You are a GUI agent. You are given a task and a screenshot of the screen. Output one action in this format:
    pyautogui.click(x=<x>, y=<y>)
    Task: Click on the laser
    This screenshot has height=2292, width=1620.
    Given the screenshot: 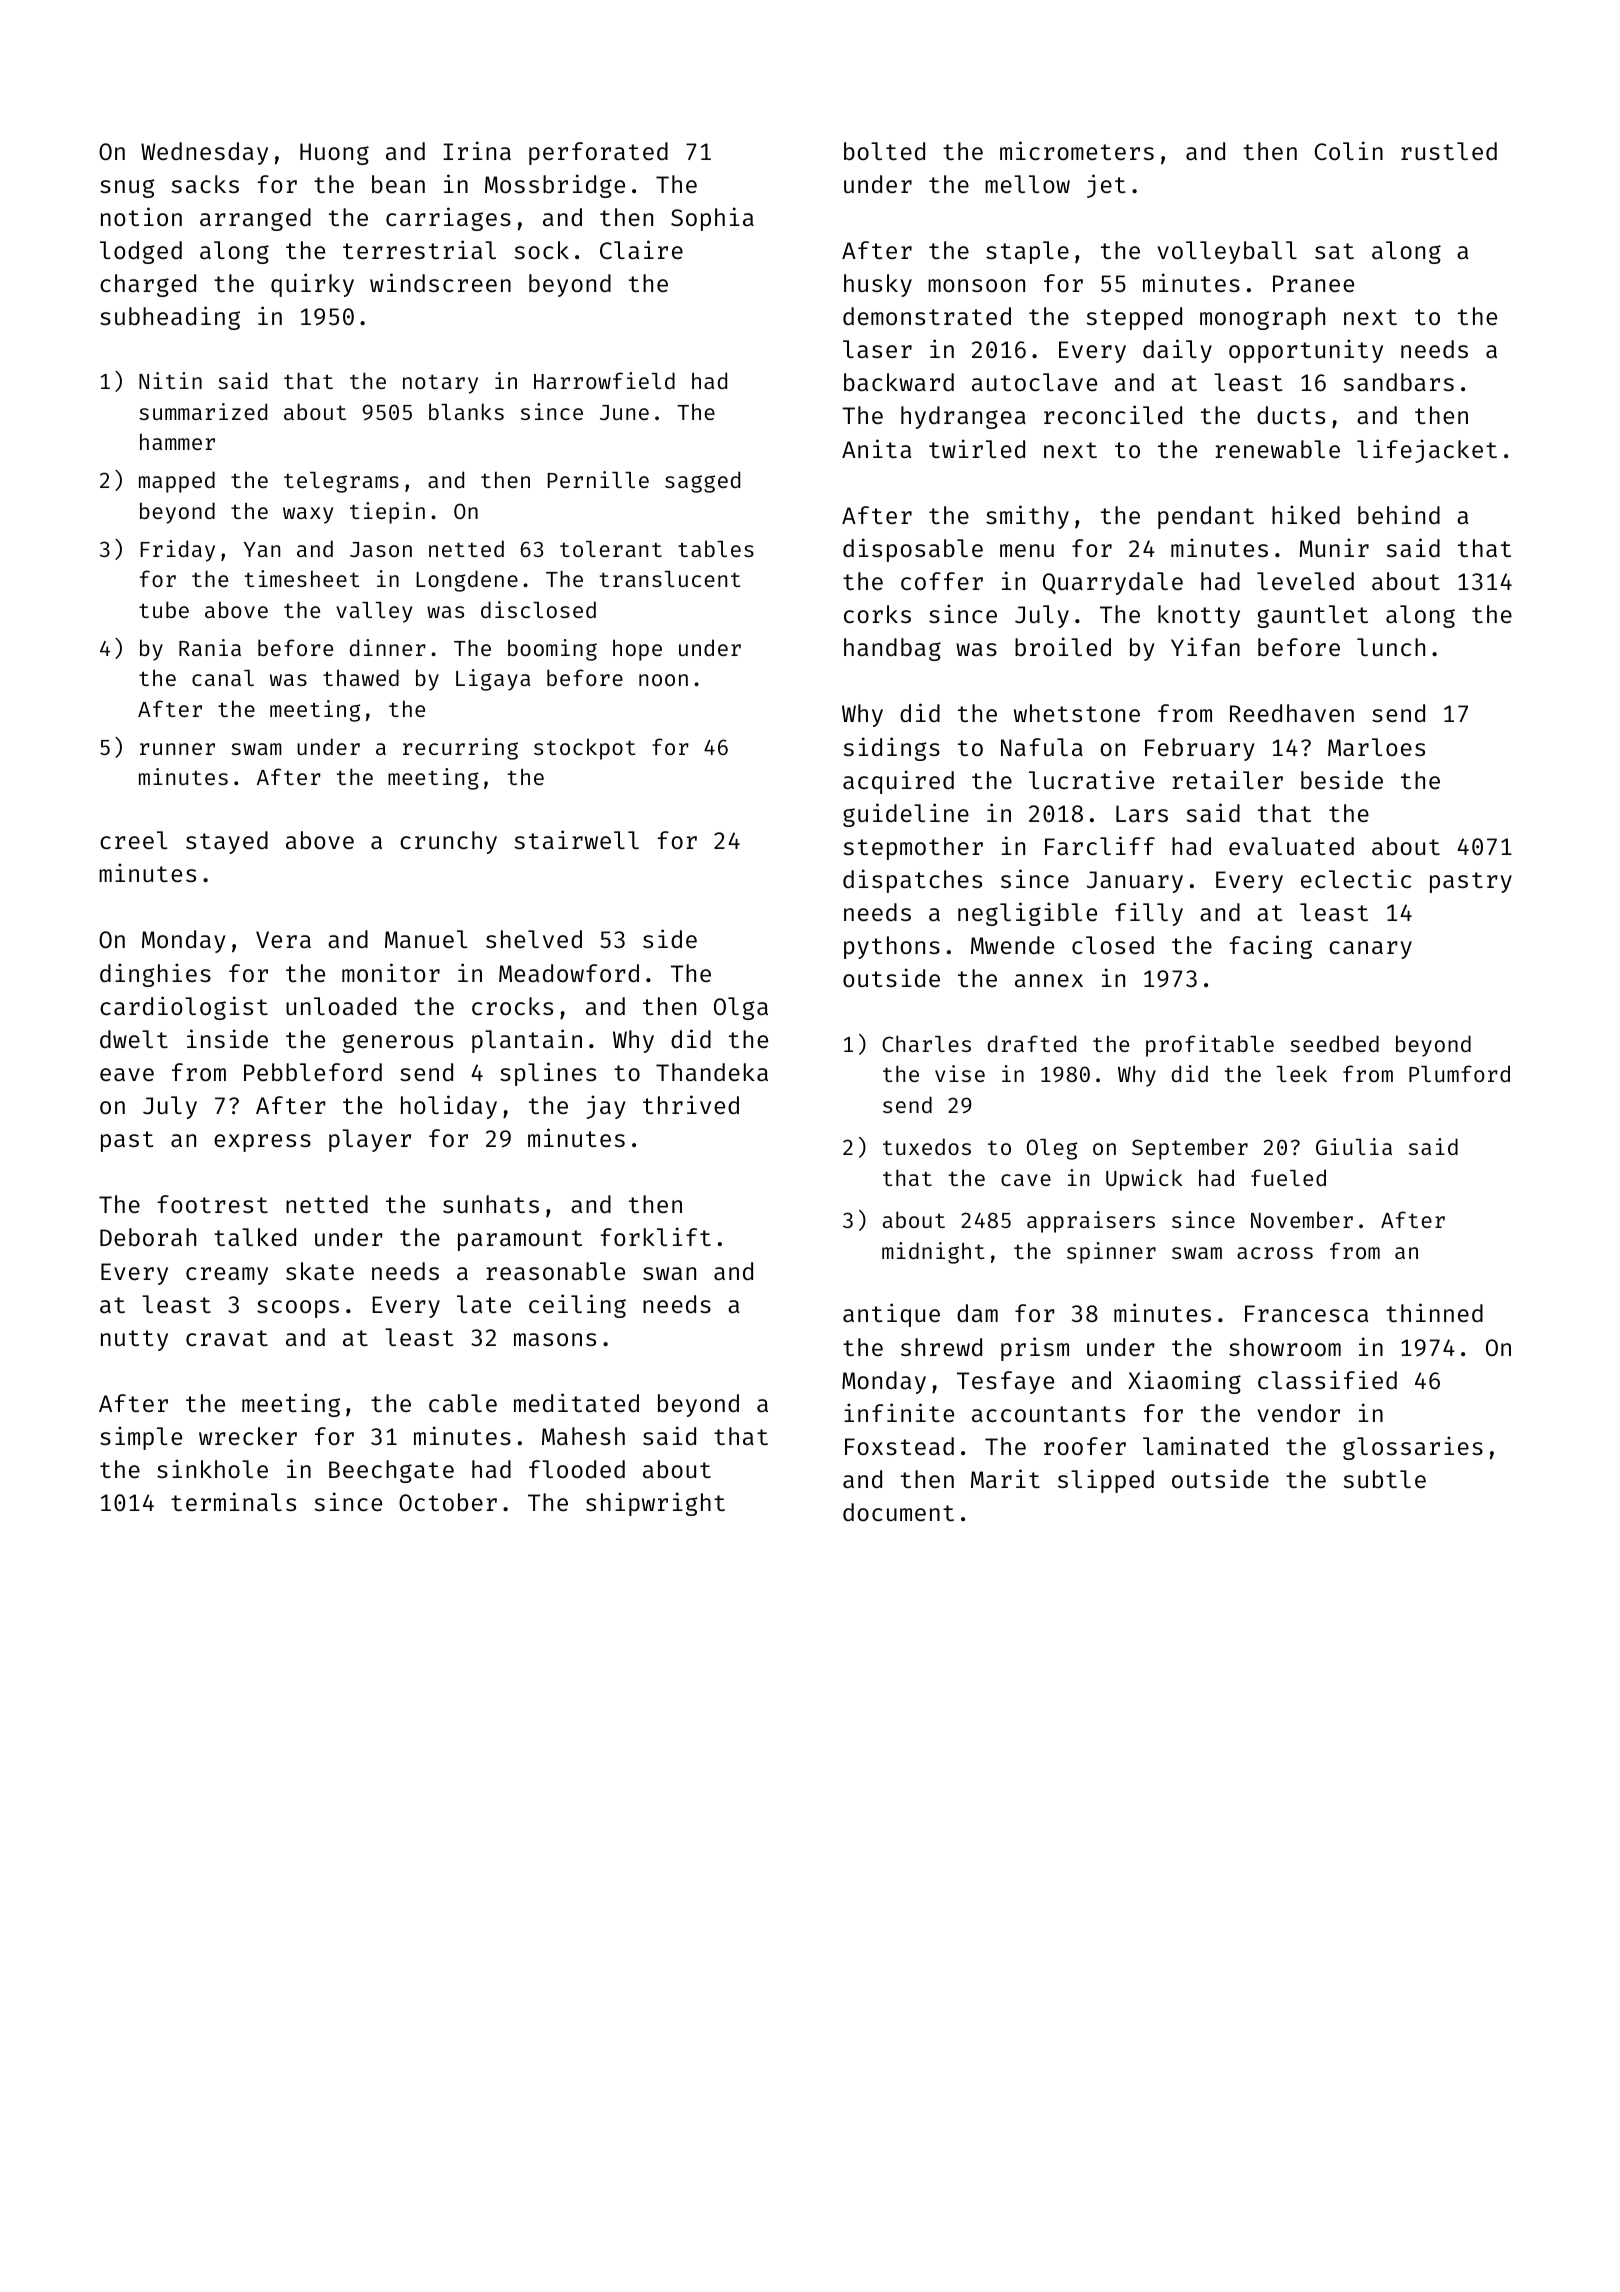 What is the action you would take?
    pyautogui.click(x=877, y=349)
